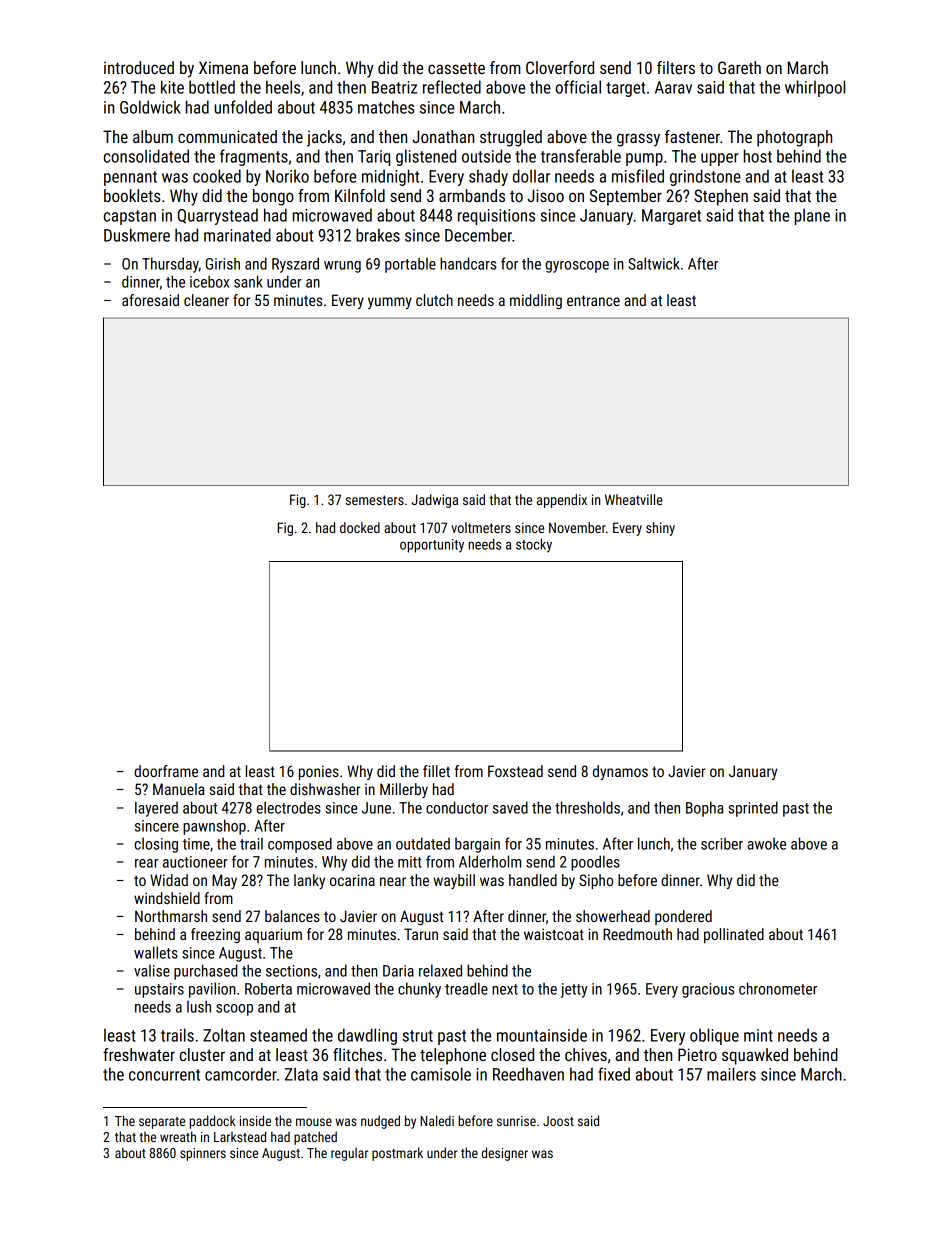  Describe the element at coordinates (620, 772) in the image. I see `dynamos` at that location.
